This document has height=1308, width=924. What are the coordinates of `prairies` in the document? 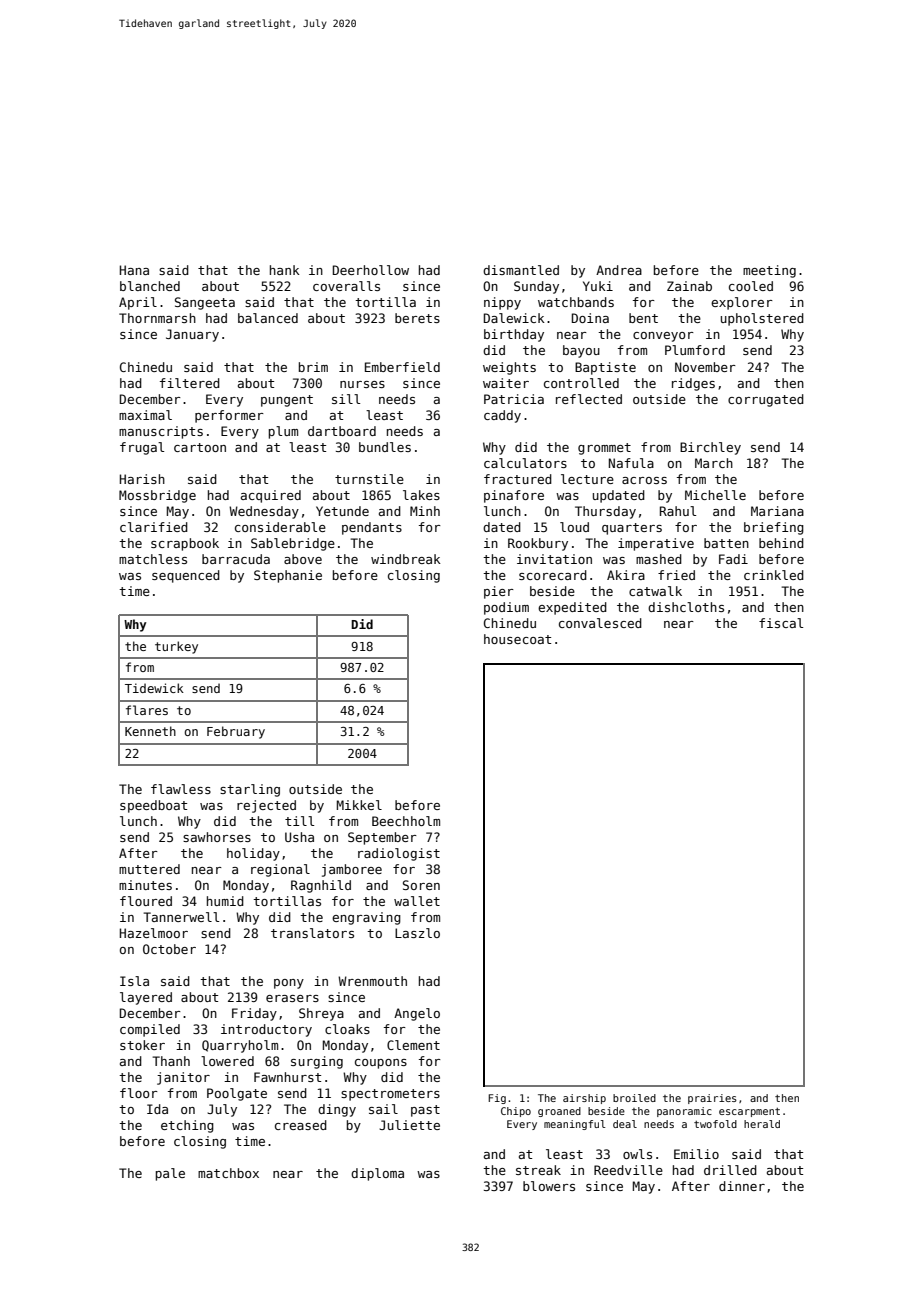 It's located at (712, 1099).
